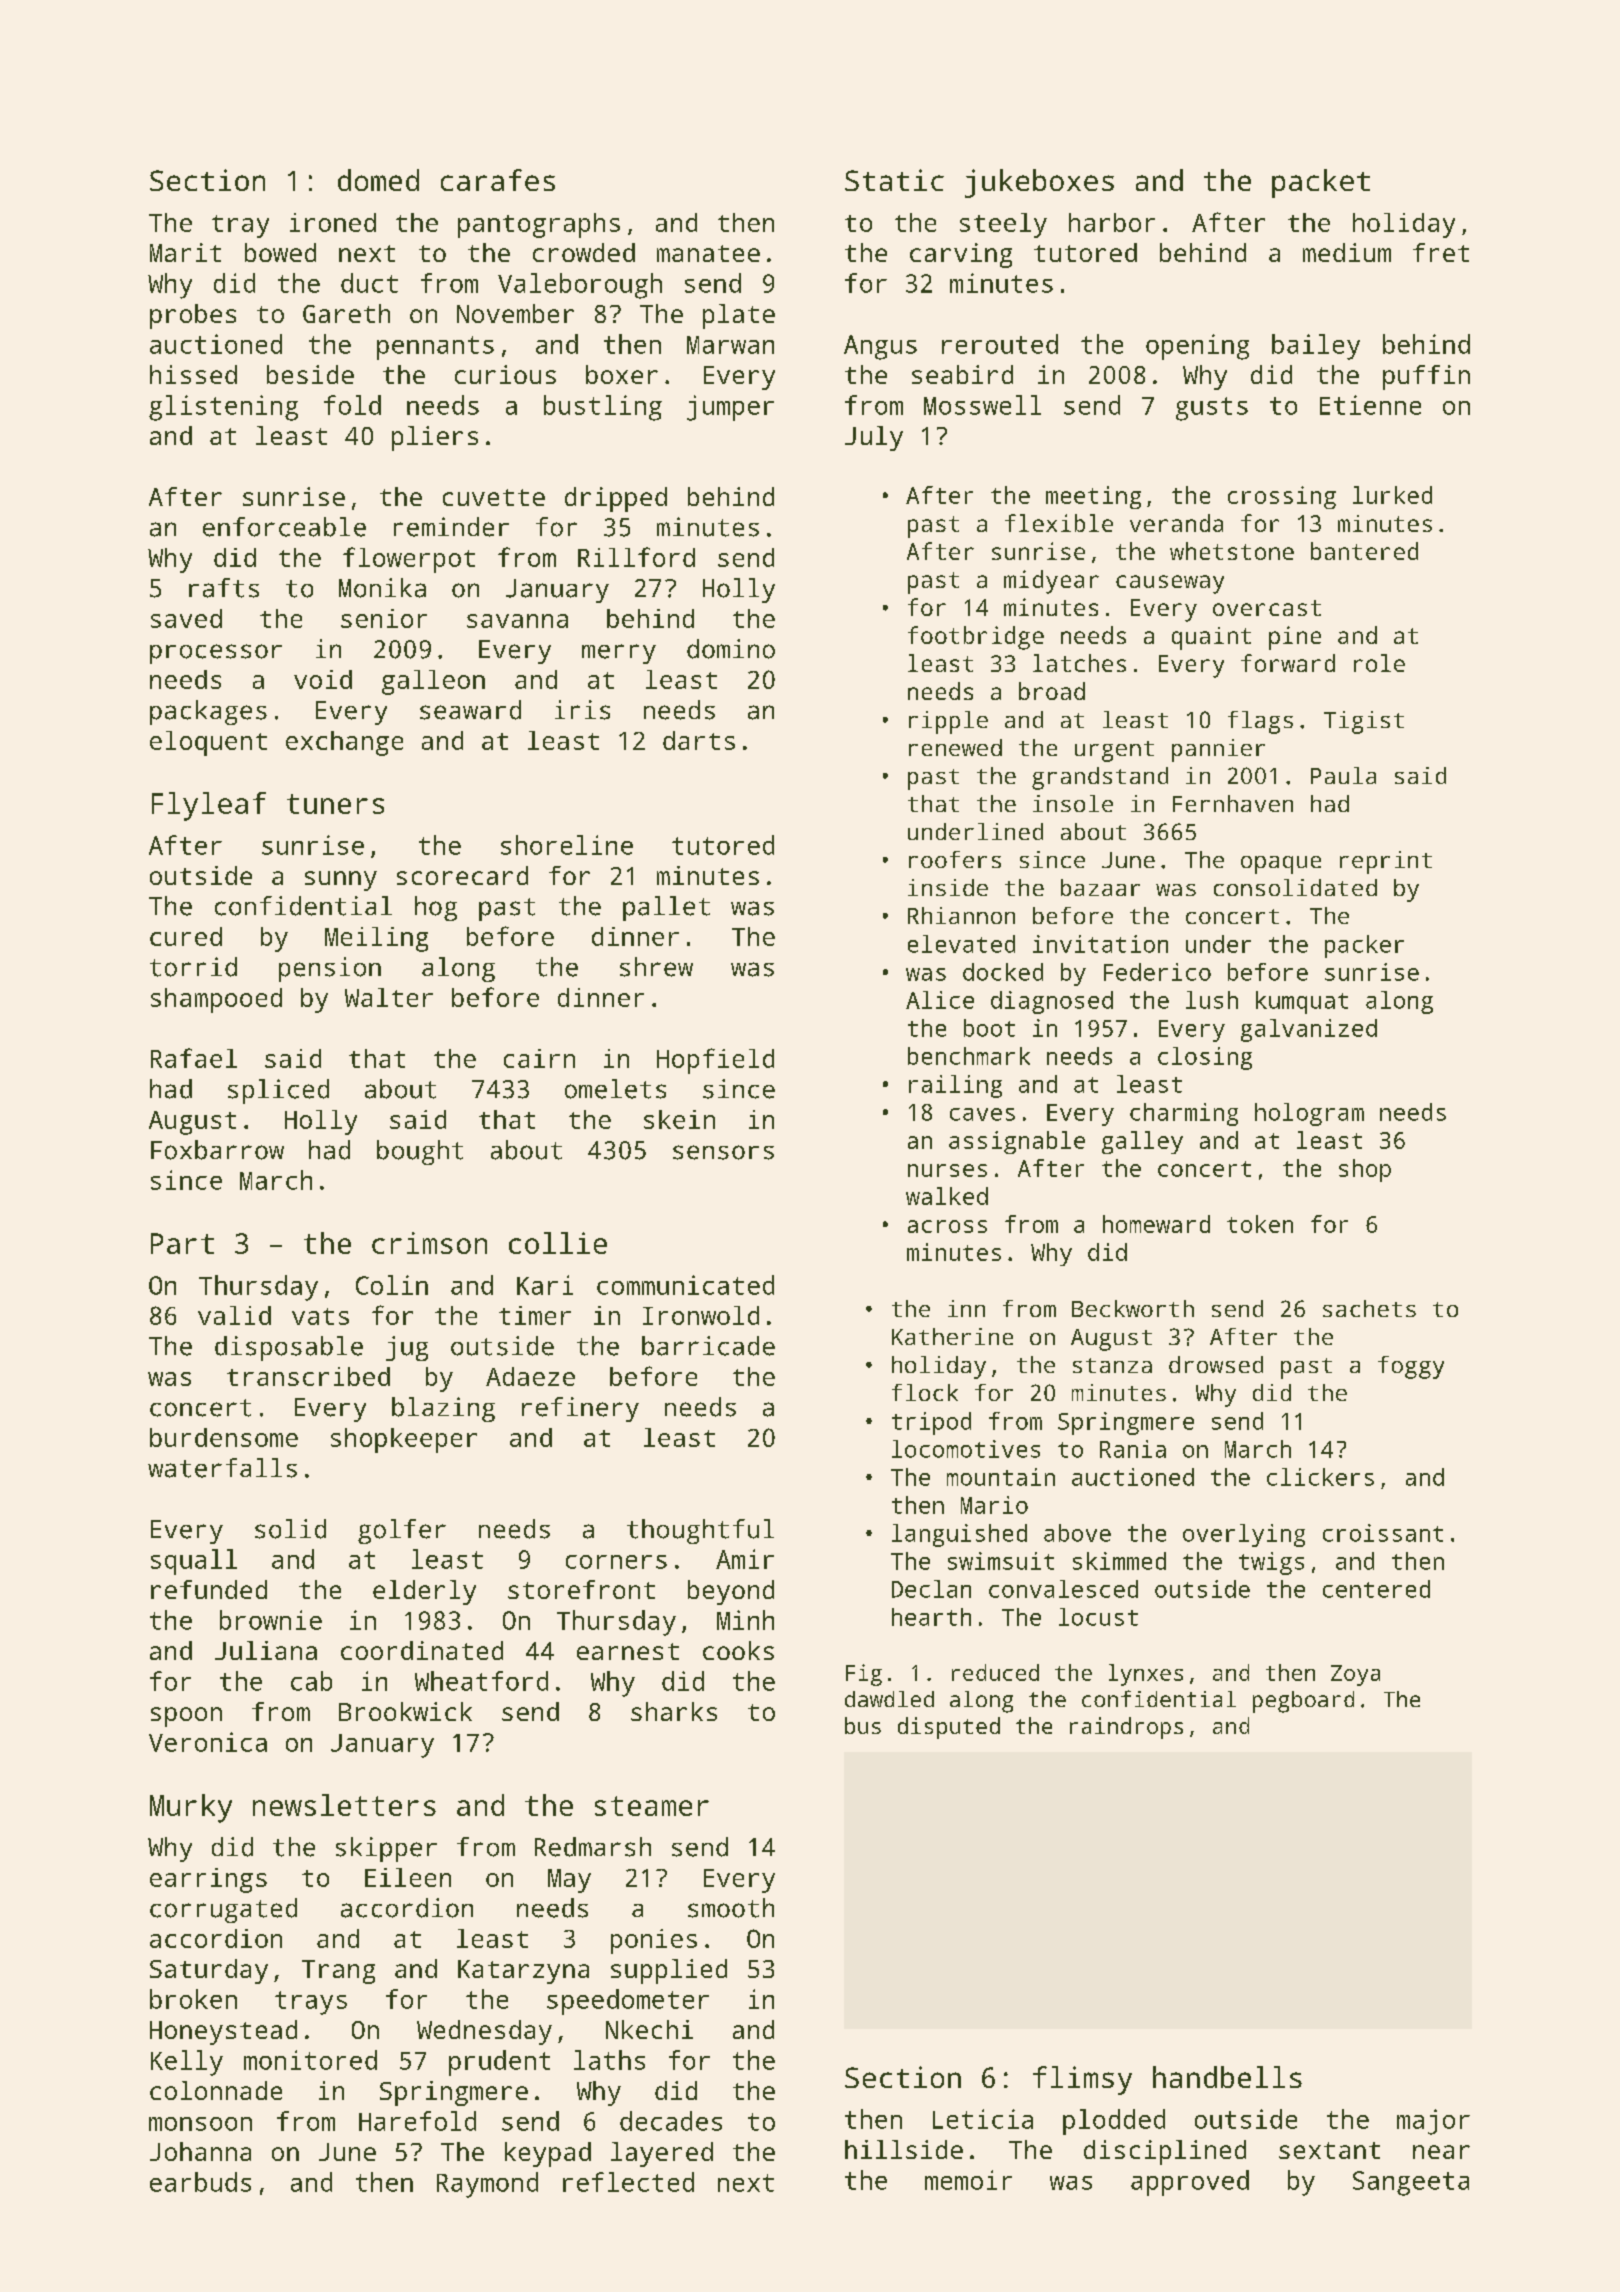  What do you see at coordinates (1321, 183) in the screenshot?
I see `packet` at bounding box center [1321, 183].
